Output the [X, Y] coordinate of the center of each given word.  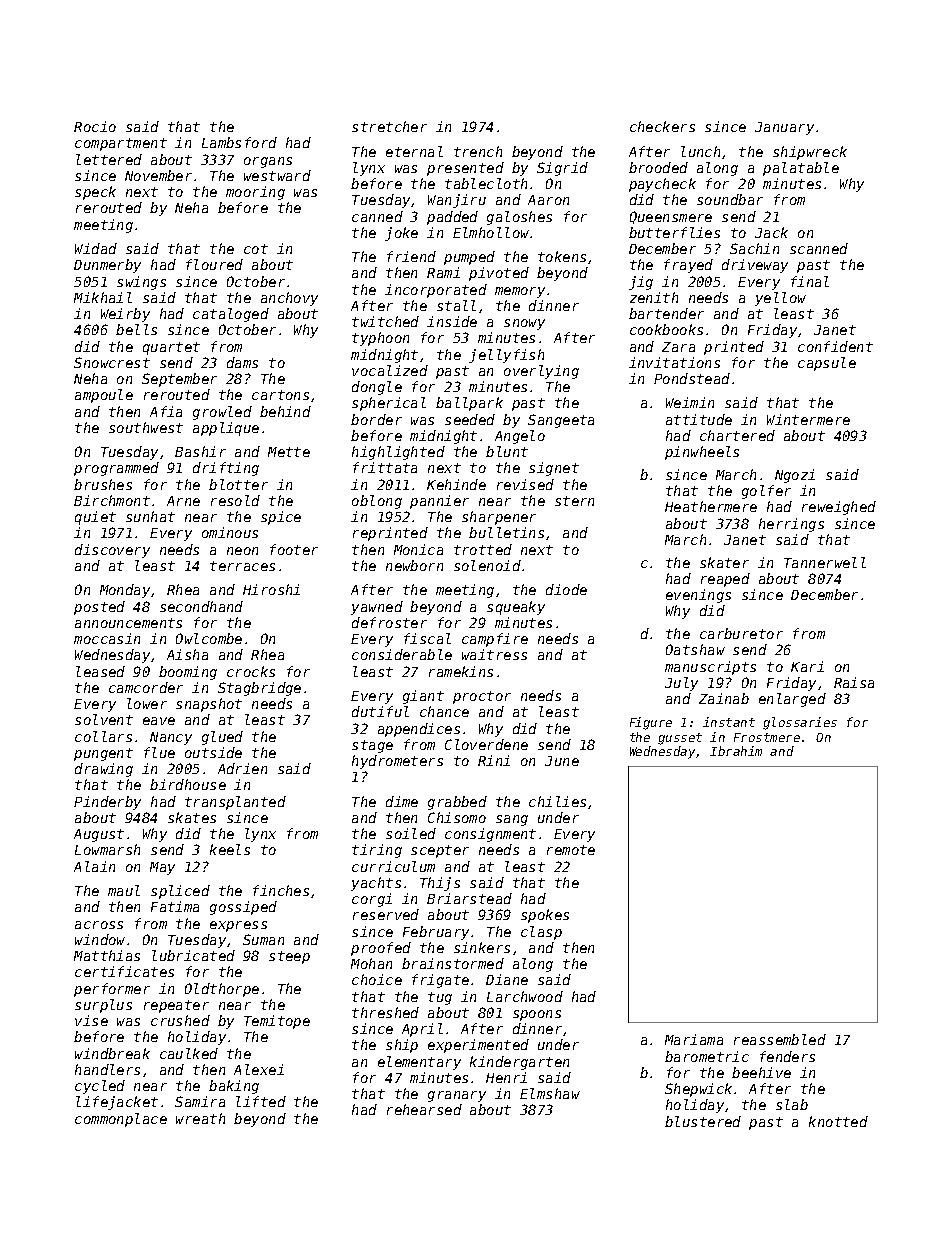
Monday [125, 591]
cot [256, 249]
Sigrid [562, 169]
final [810, 281]
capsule [827, 364]
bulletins [506, 532]
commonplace [121, 1120]
